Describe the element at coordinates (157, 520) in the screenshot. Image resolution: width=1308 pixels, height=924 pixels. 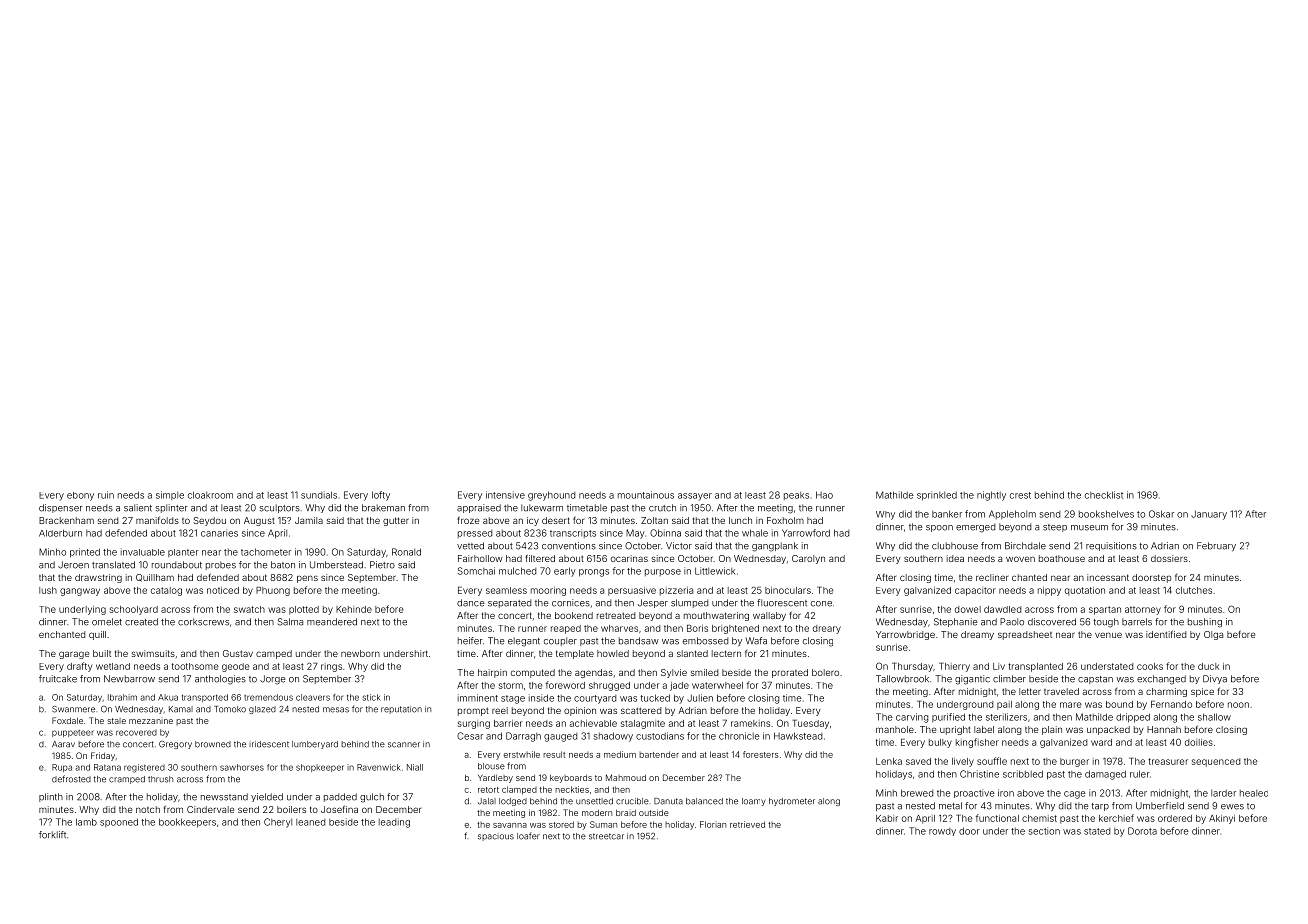
I see `manifolds` at that location.
